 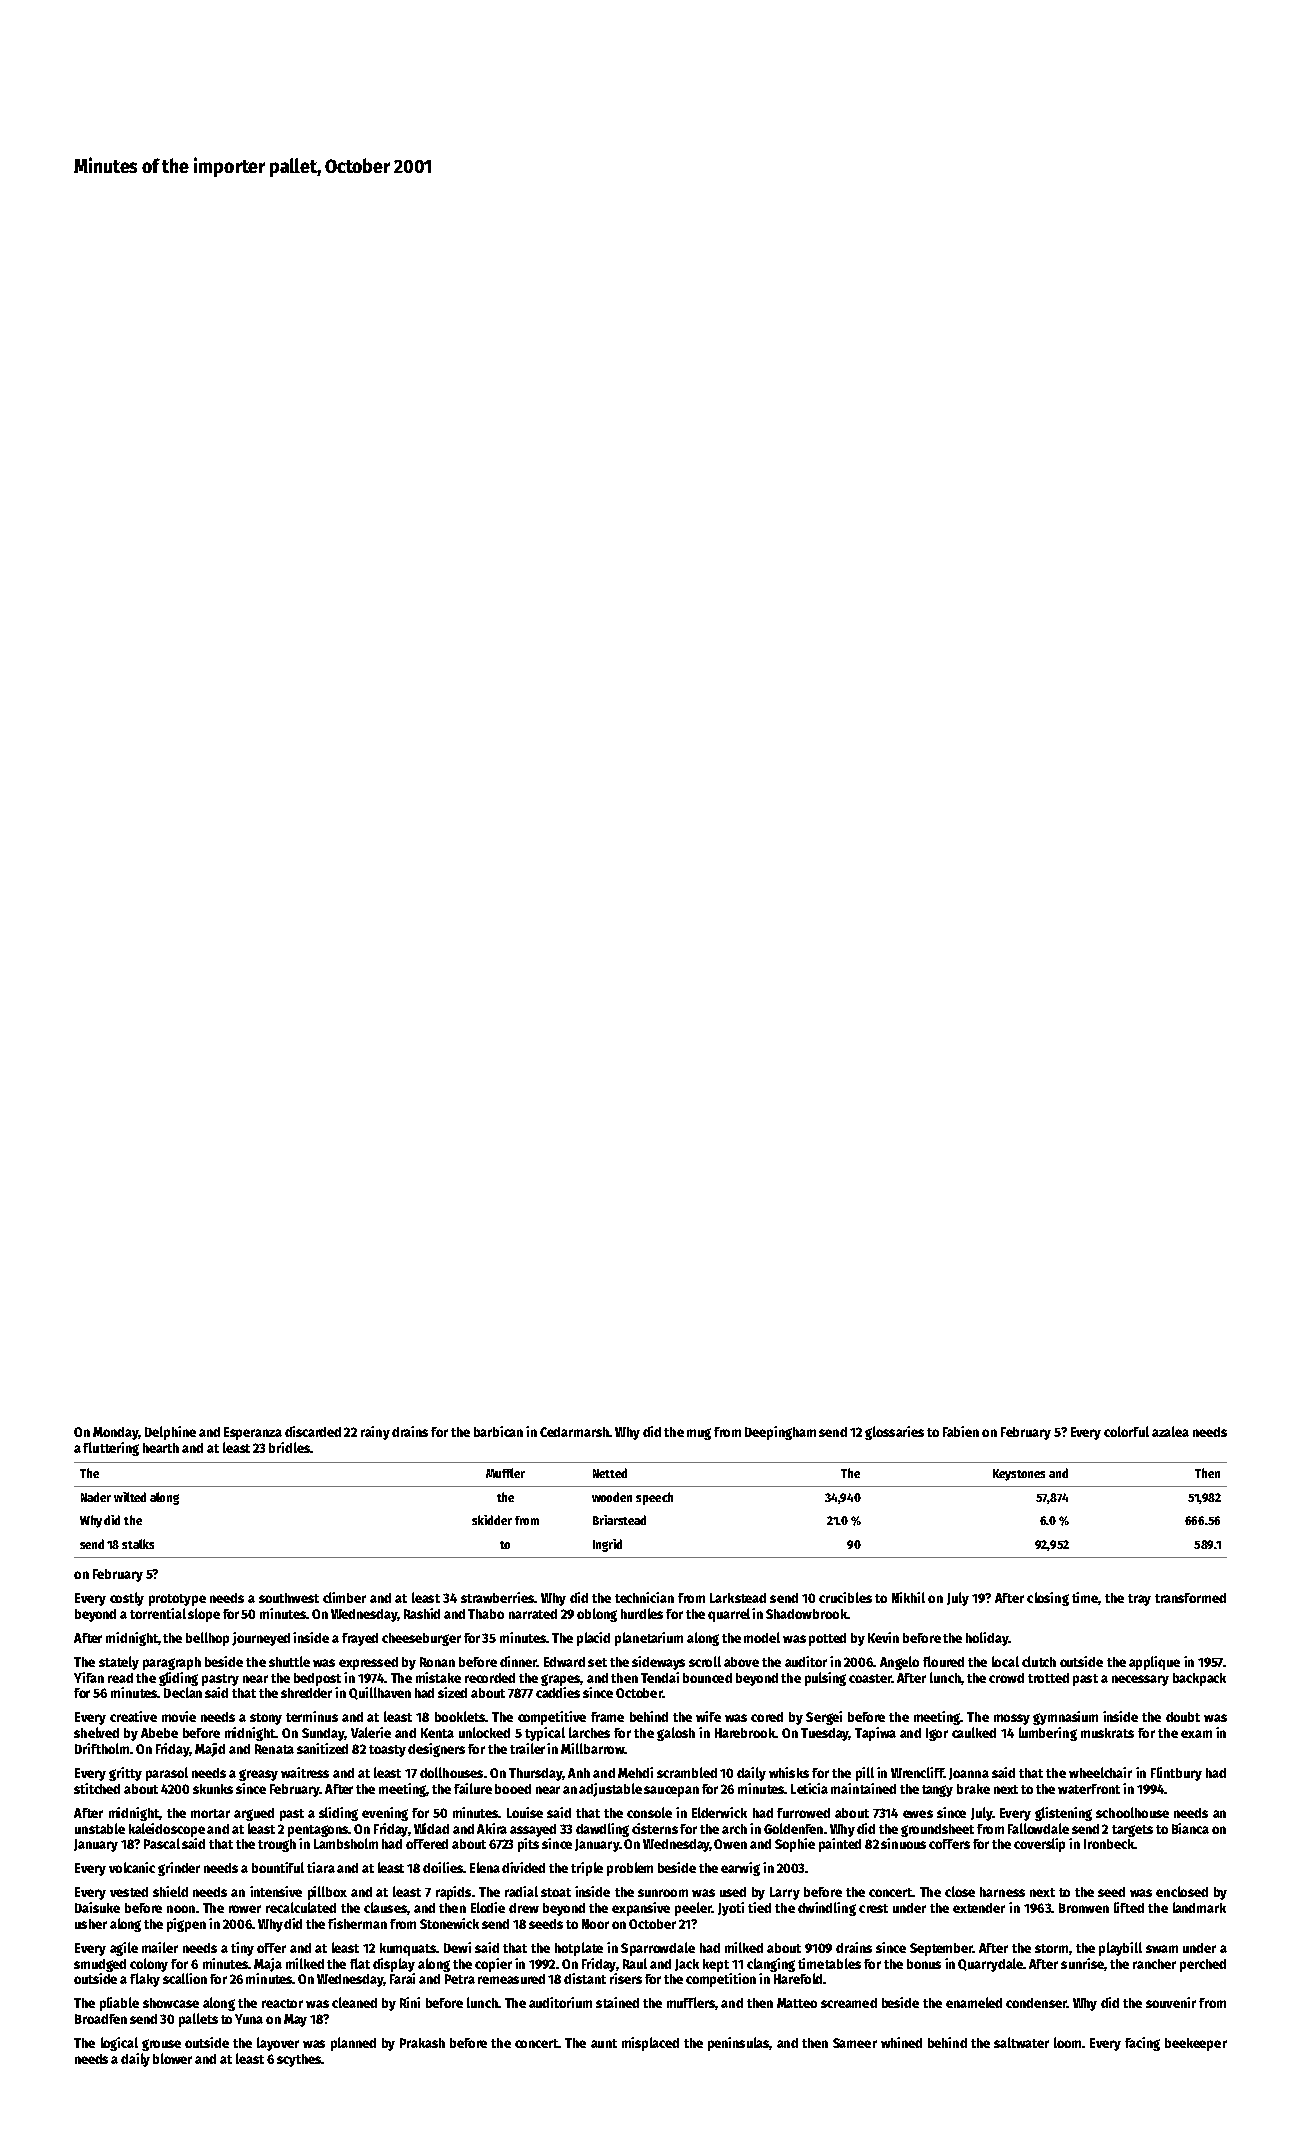 I want to click on reactor, so click(x=282, y=2003).
